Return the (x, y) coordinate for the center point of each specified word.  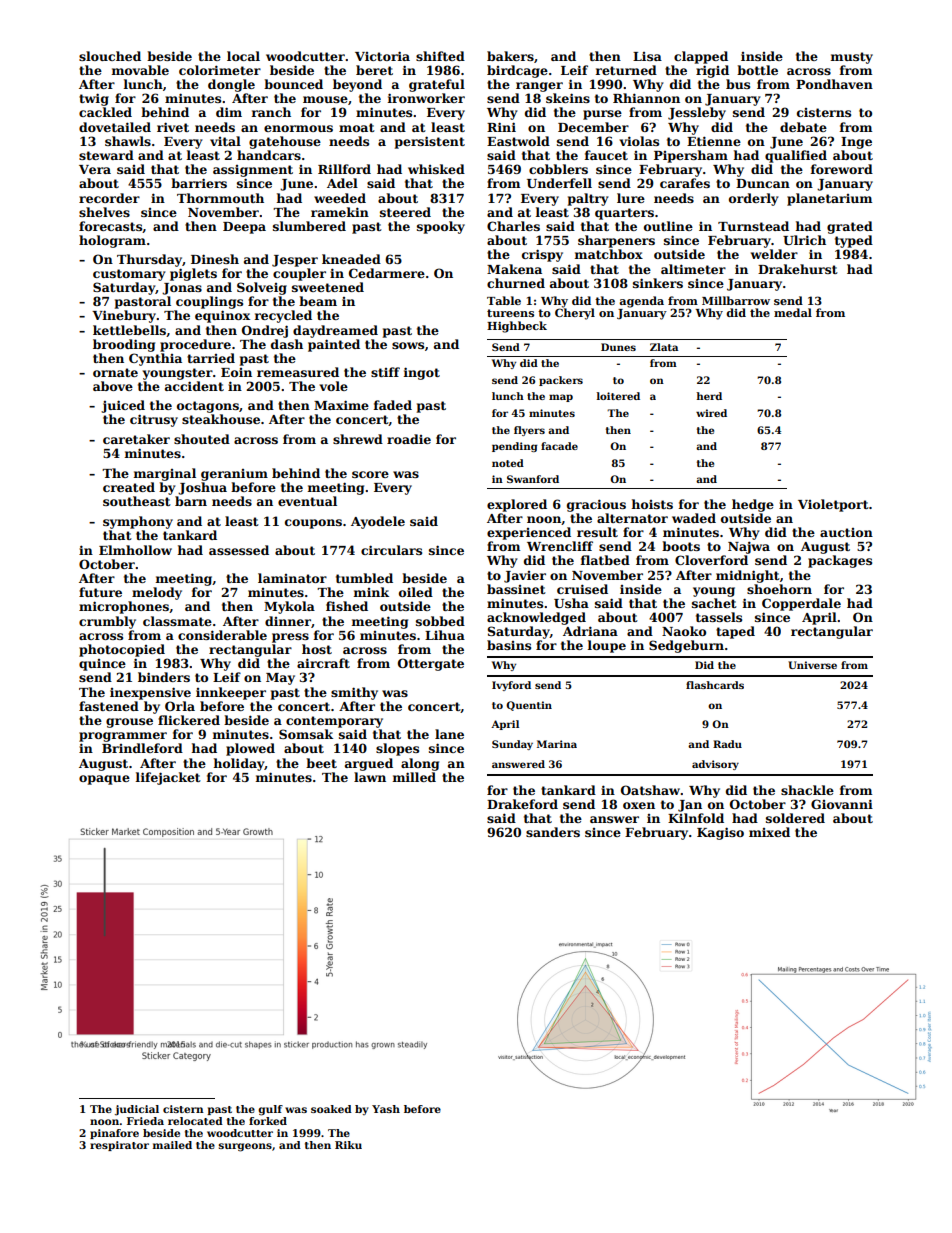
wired (711, 413)
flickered (189, 720)
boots (681, 546)
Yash (386, 1109)
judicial (137, 1110)
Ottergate (431, 664)
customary (129, 275)
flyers (529, 431)
